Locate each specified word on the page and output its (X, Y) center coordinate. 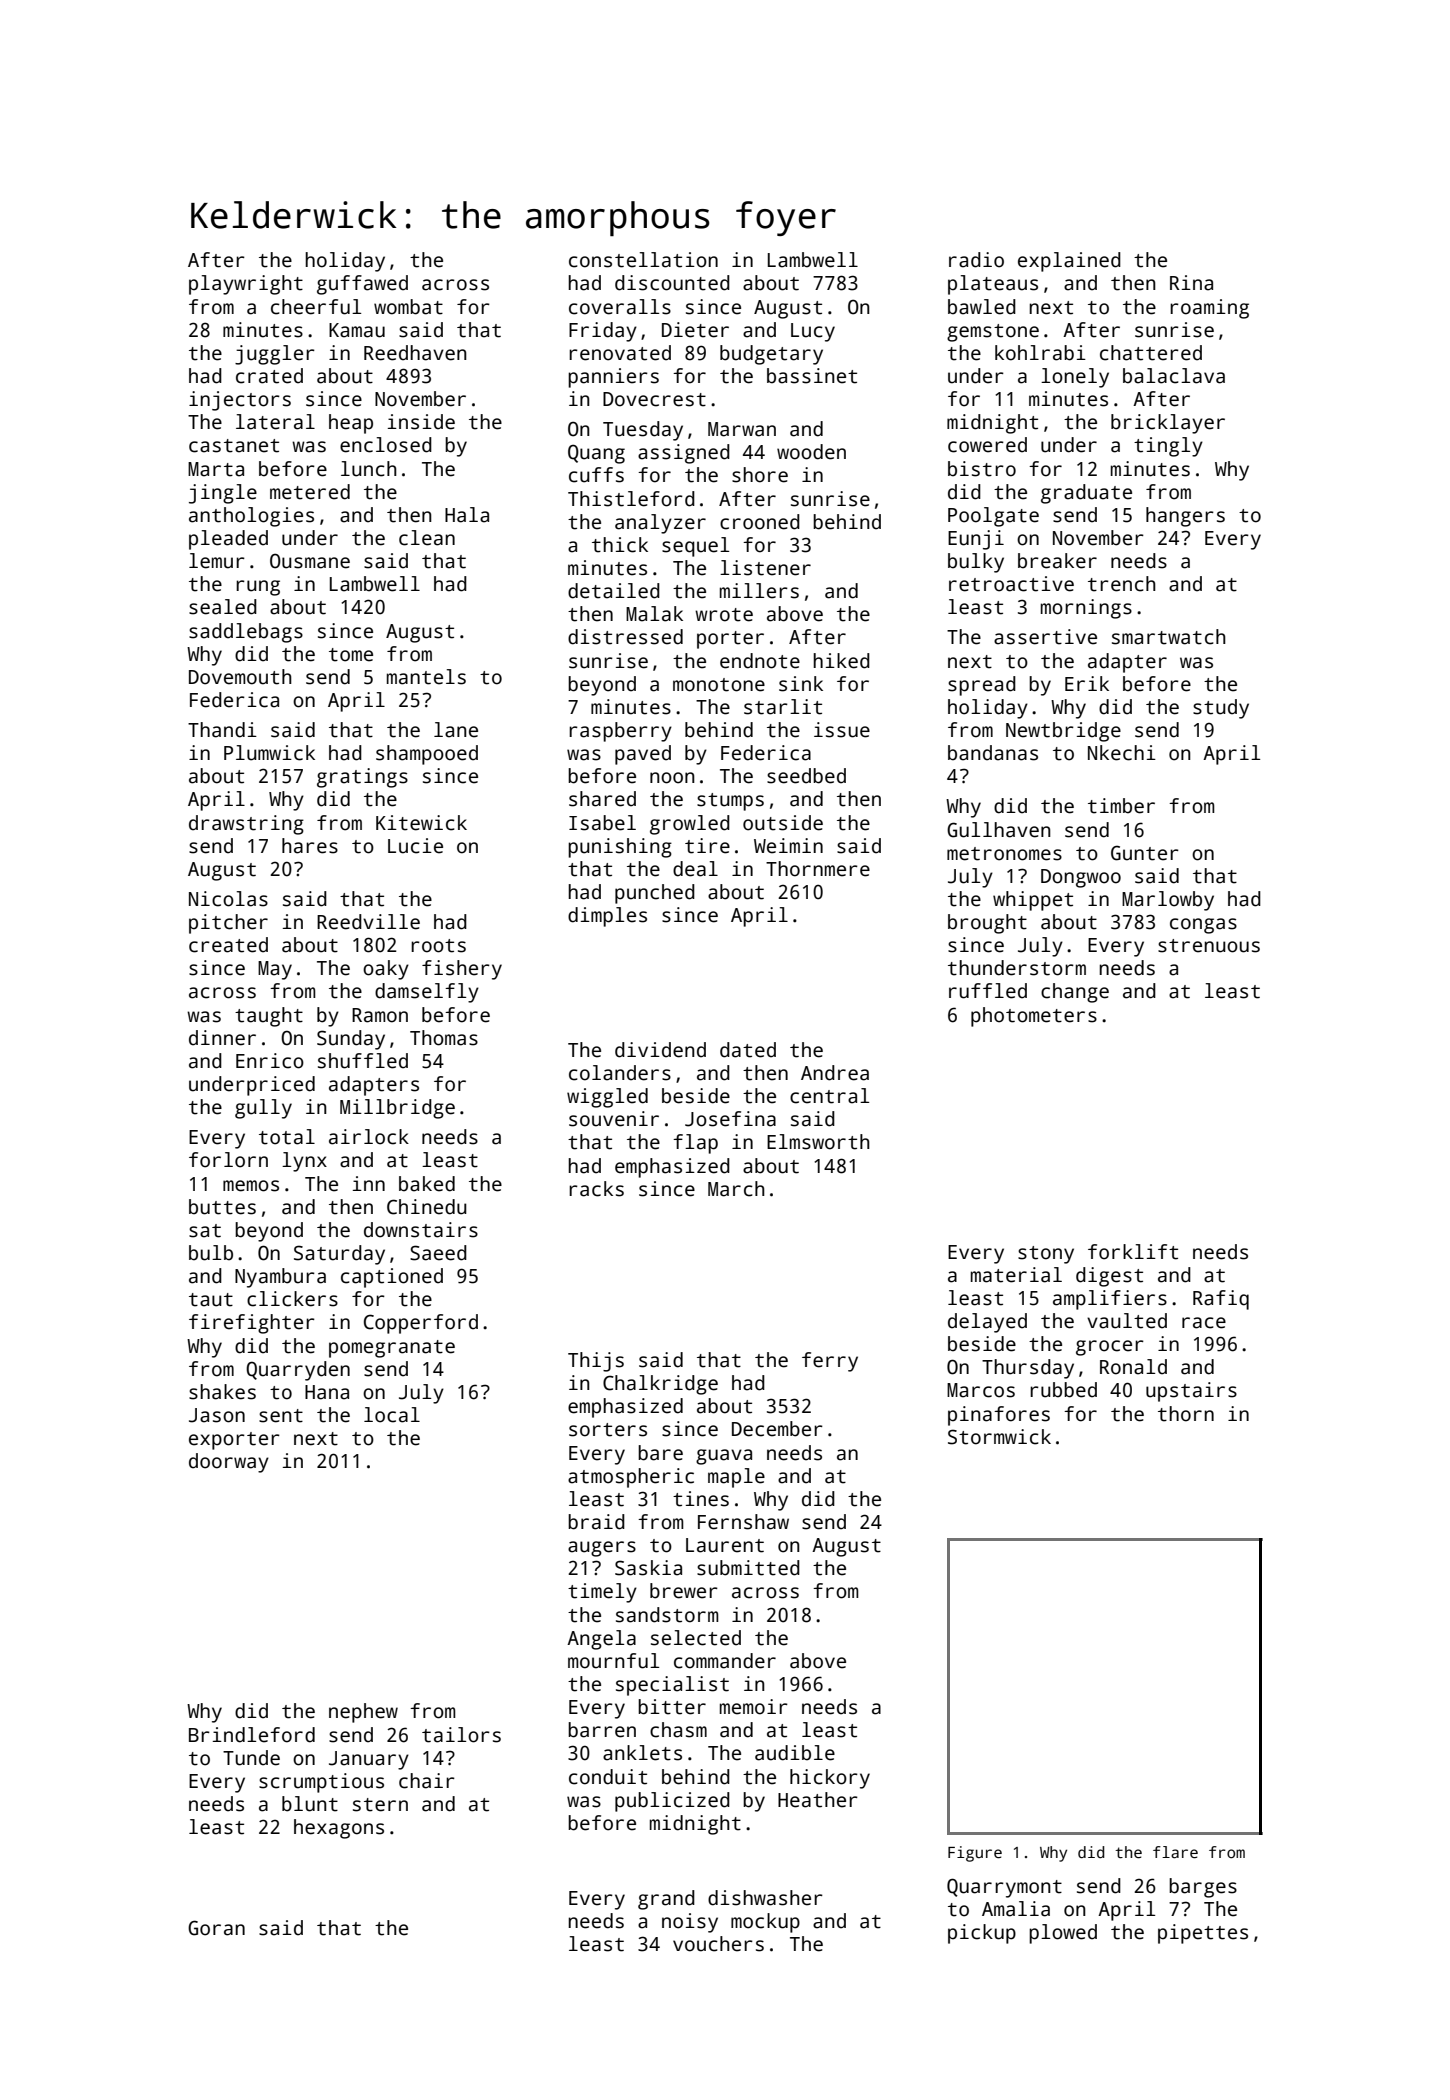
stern (380, 1805)
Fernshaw (743, 1522)
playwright (246, 285)
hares (310, 846)
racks (596, 1189)
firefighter (252, 1324)
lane (456, 730)
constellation (643, 260)
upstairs (1191, 1392)
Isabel (602, 823)
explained (1069, 262)
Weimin (788, 846)
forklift (1133, 1252)
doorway (229, 1463)
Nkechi (1122, 753)
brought (987, 924)
